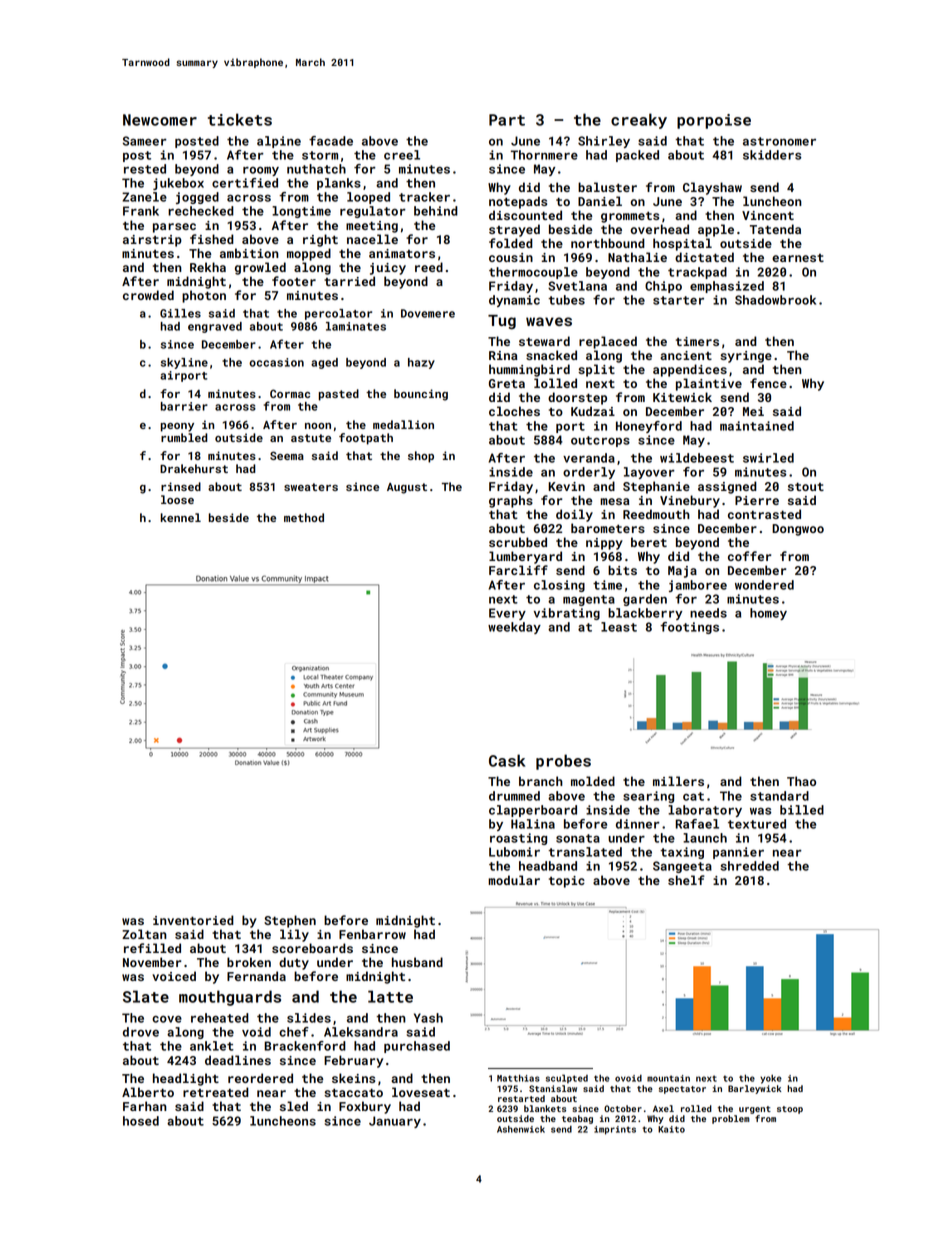  Describe the element at coordinates (194, 468) in the screenshot. I see `Drakehurst` at that location.
